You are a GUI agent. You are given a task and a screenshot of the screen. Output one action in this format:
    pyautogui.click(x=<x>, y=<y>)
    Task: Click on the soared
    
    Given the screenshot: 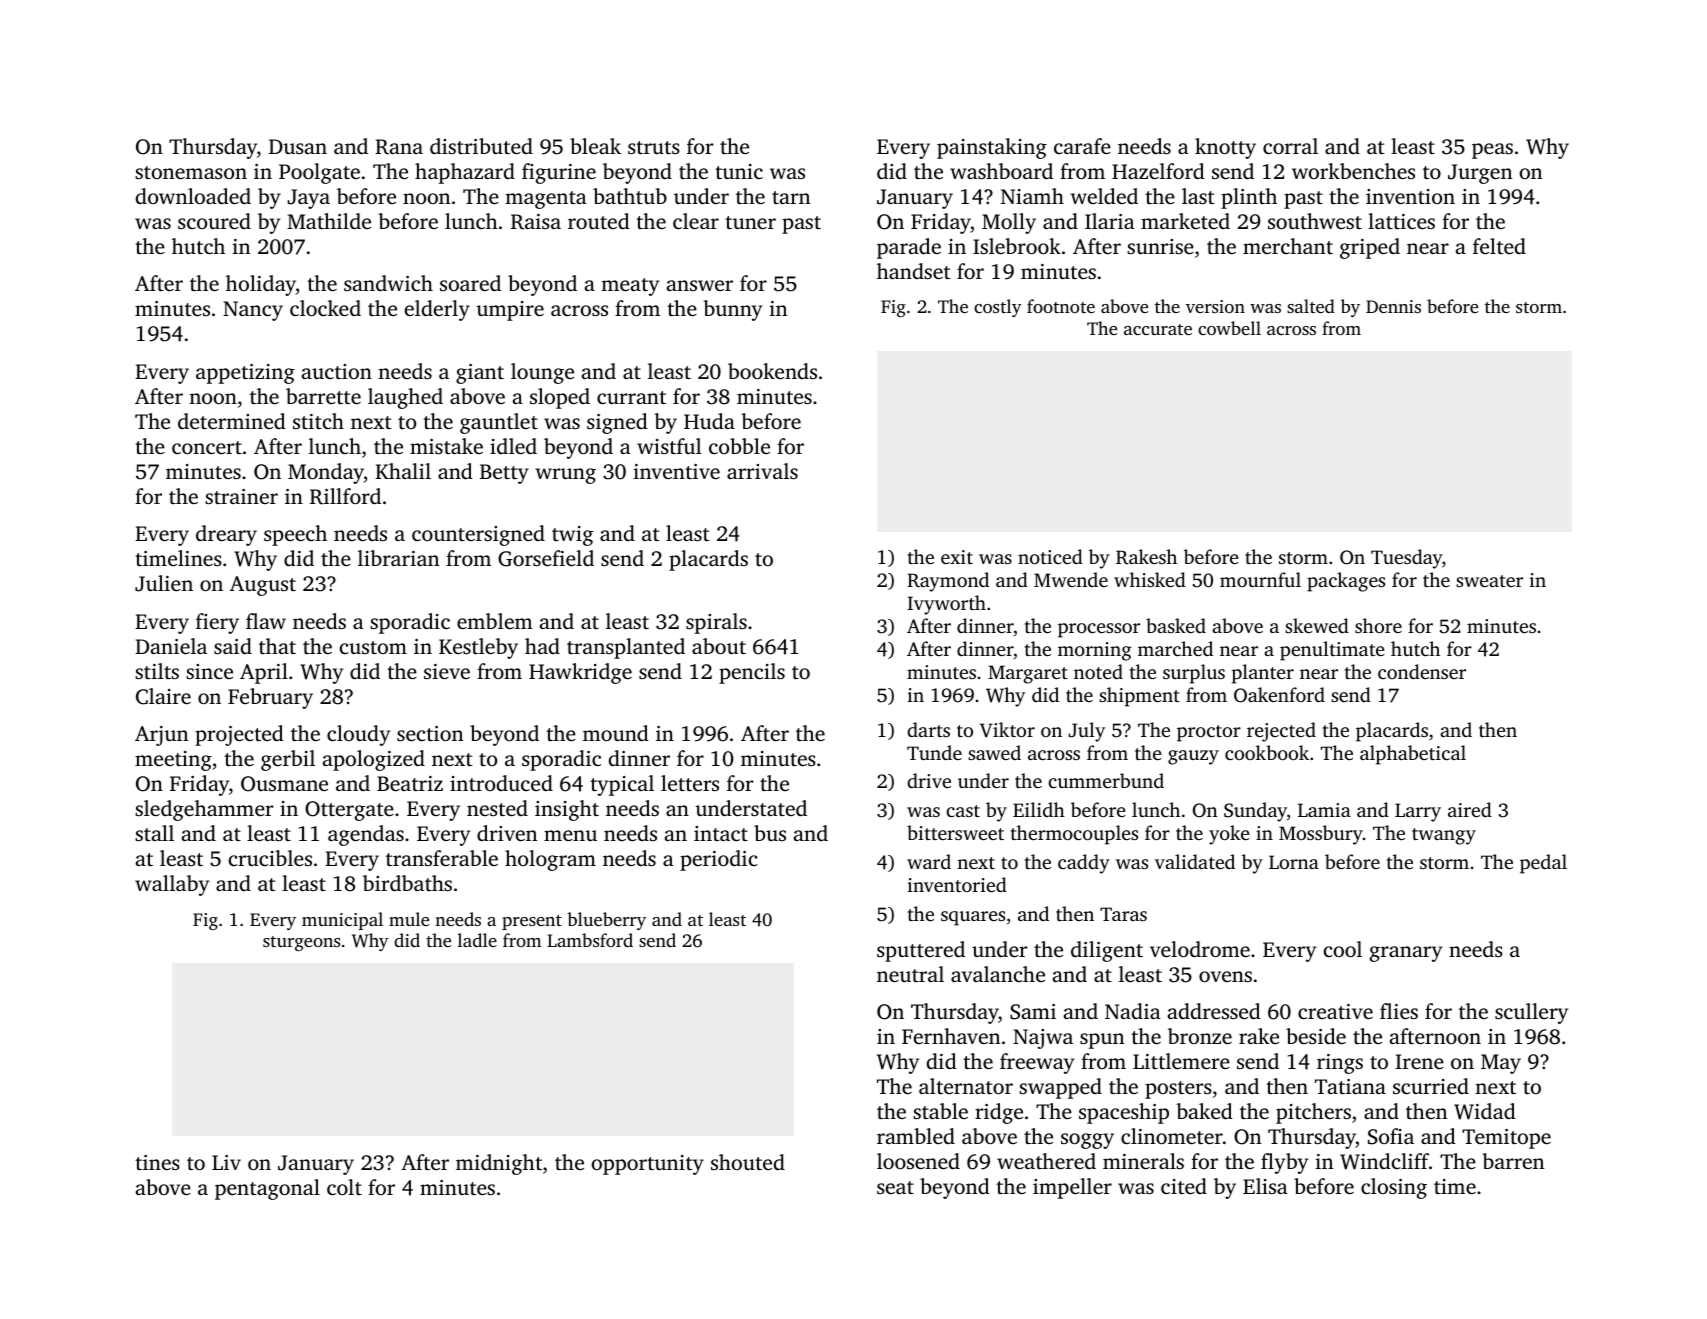 What is the action you would take?
    pyautogui.click(x=470, y=283)
